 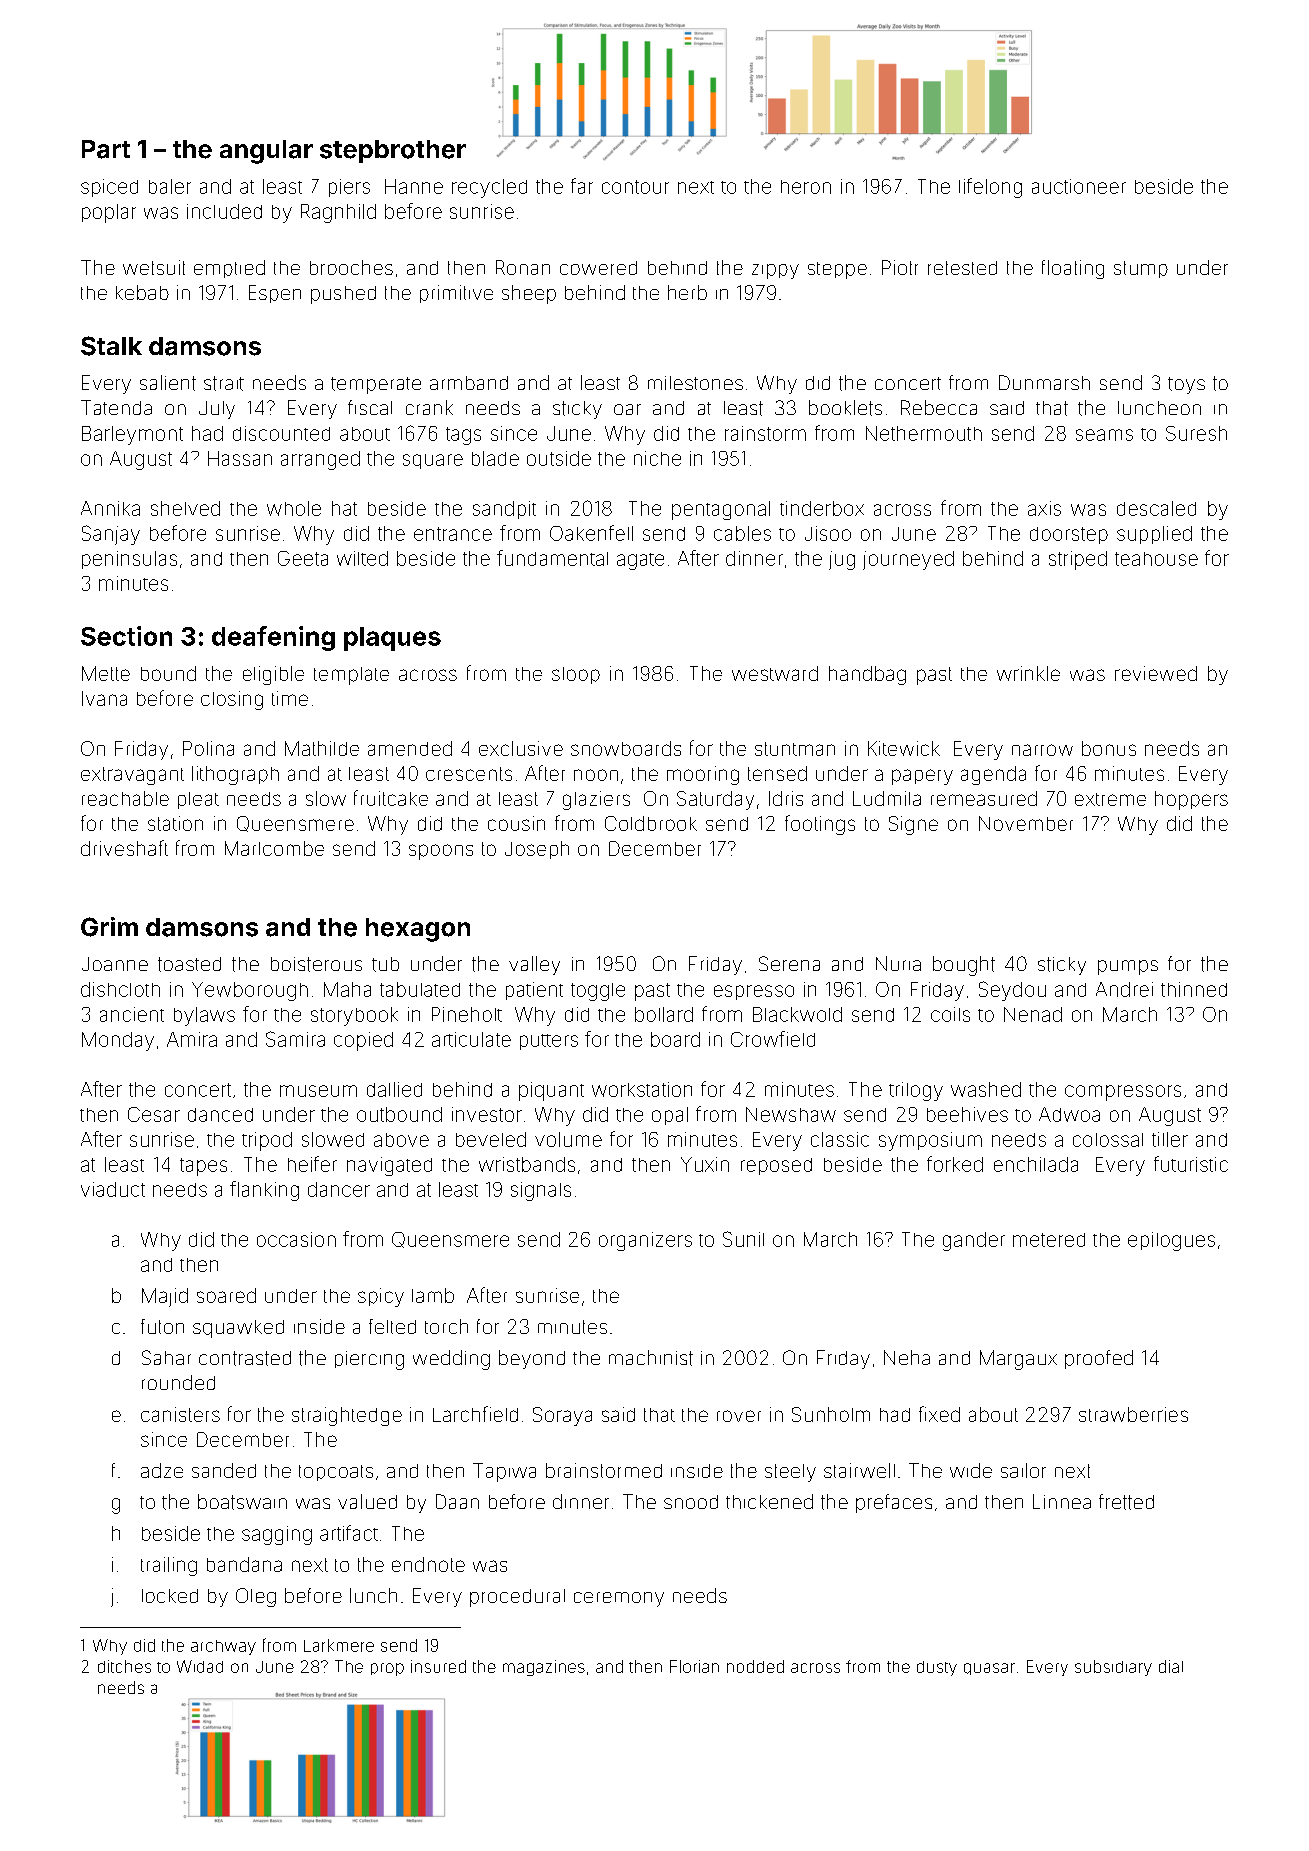 What do you see at coordinates (516, 823) in the page?
I see `cousin` at bounding box center [516, 823].
